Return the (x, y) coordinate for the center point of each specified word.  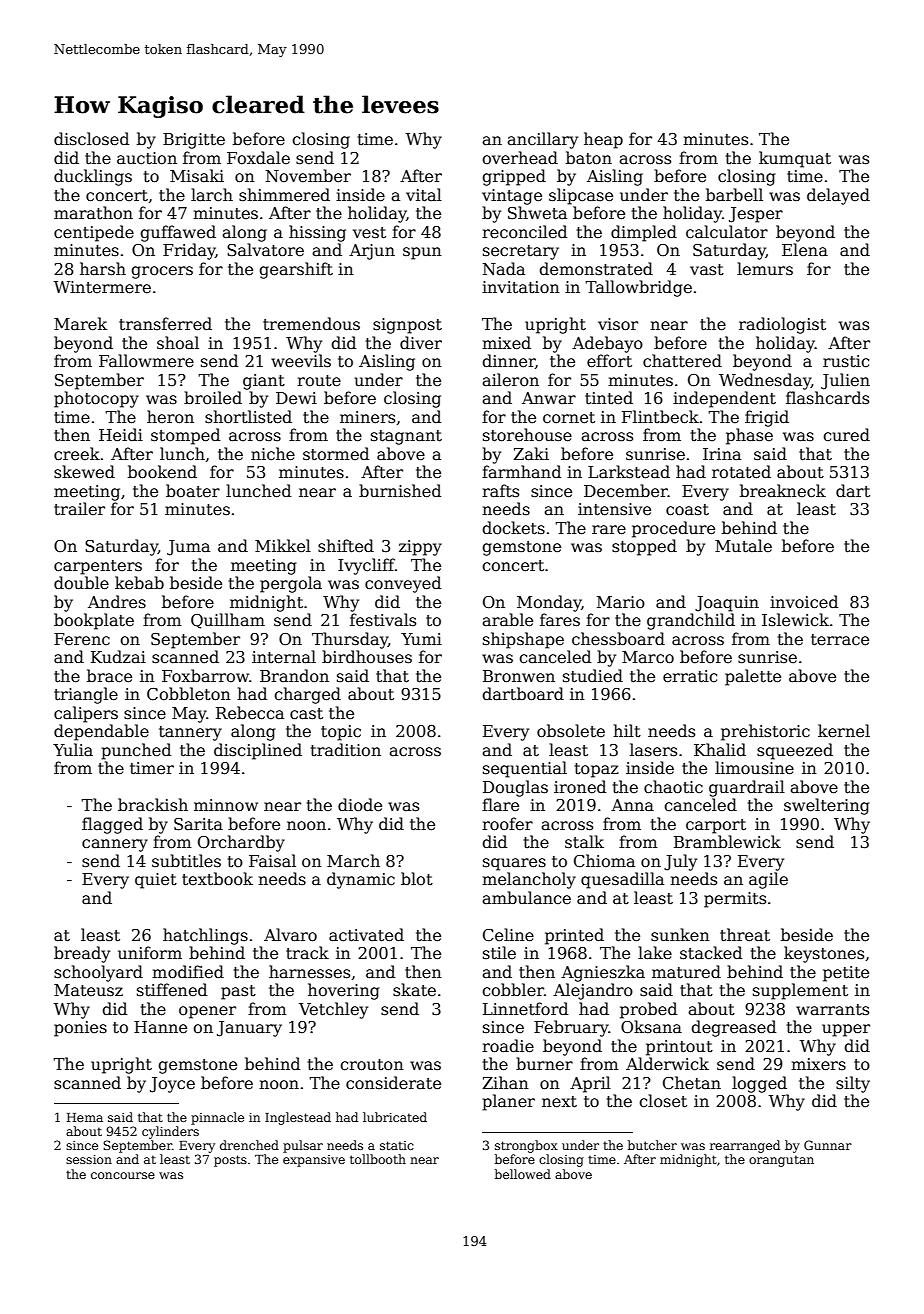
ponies (80, 1029)
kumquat (795, 159)
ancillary (542, 140)
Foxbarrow (206, 676)
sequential (525, 769)
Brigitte (194, 141)
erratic (690, 676)
